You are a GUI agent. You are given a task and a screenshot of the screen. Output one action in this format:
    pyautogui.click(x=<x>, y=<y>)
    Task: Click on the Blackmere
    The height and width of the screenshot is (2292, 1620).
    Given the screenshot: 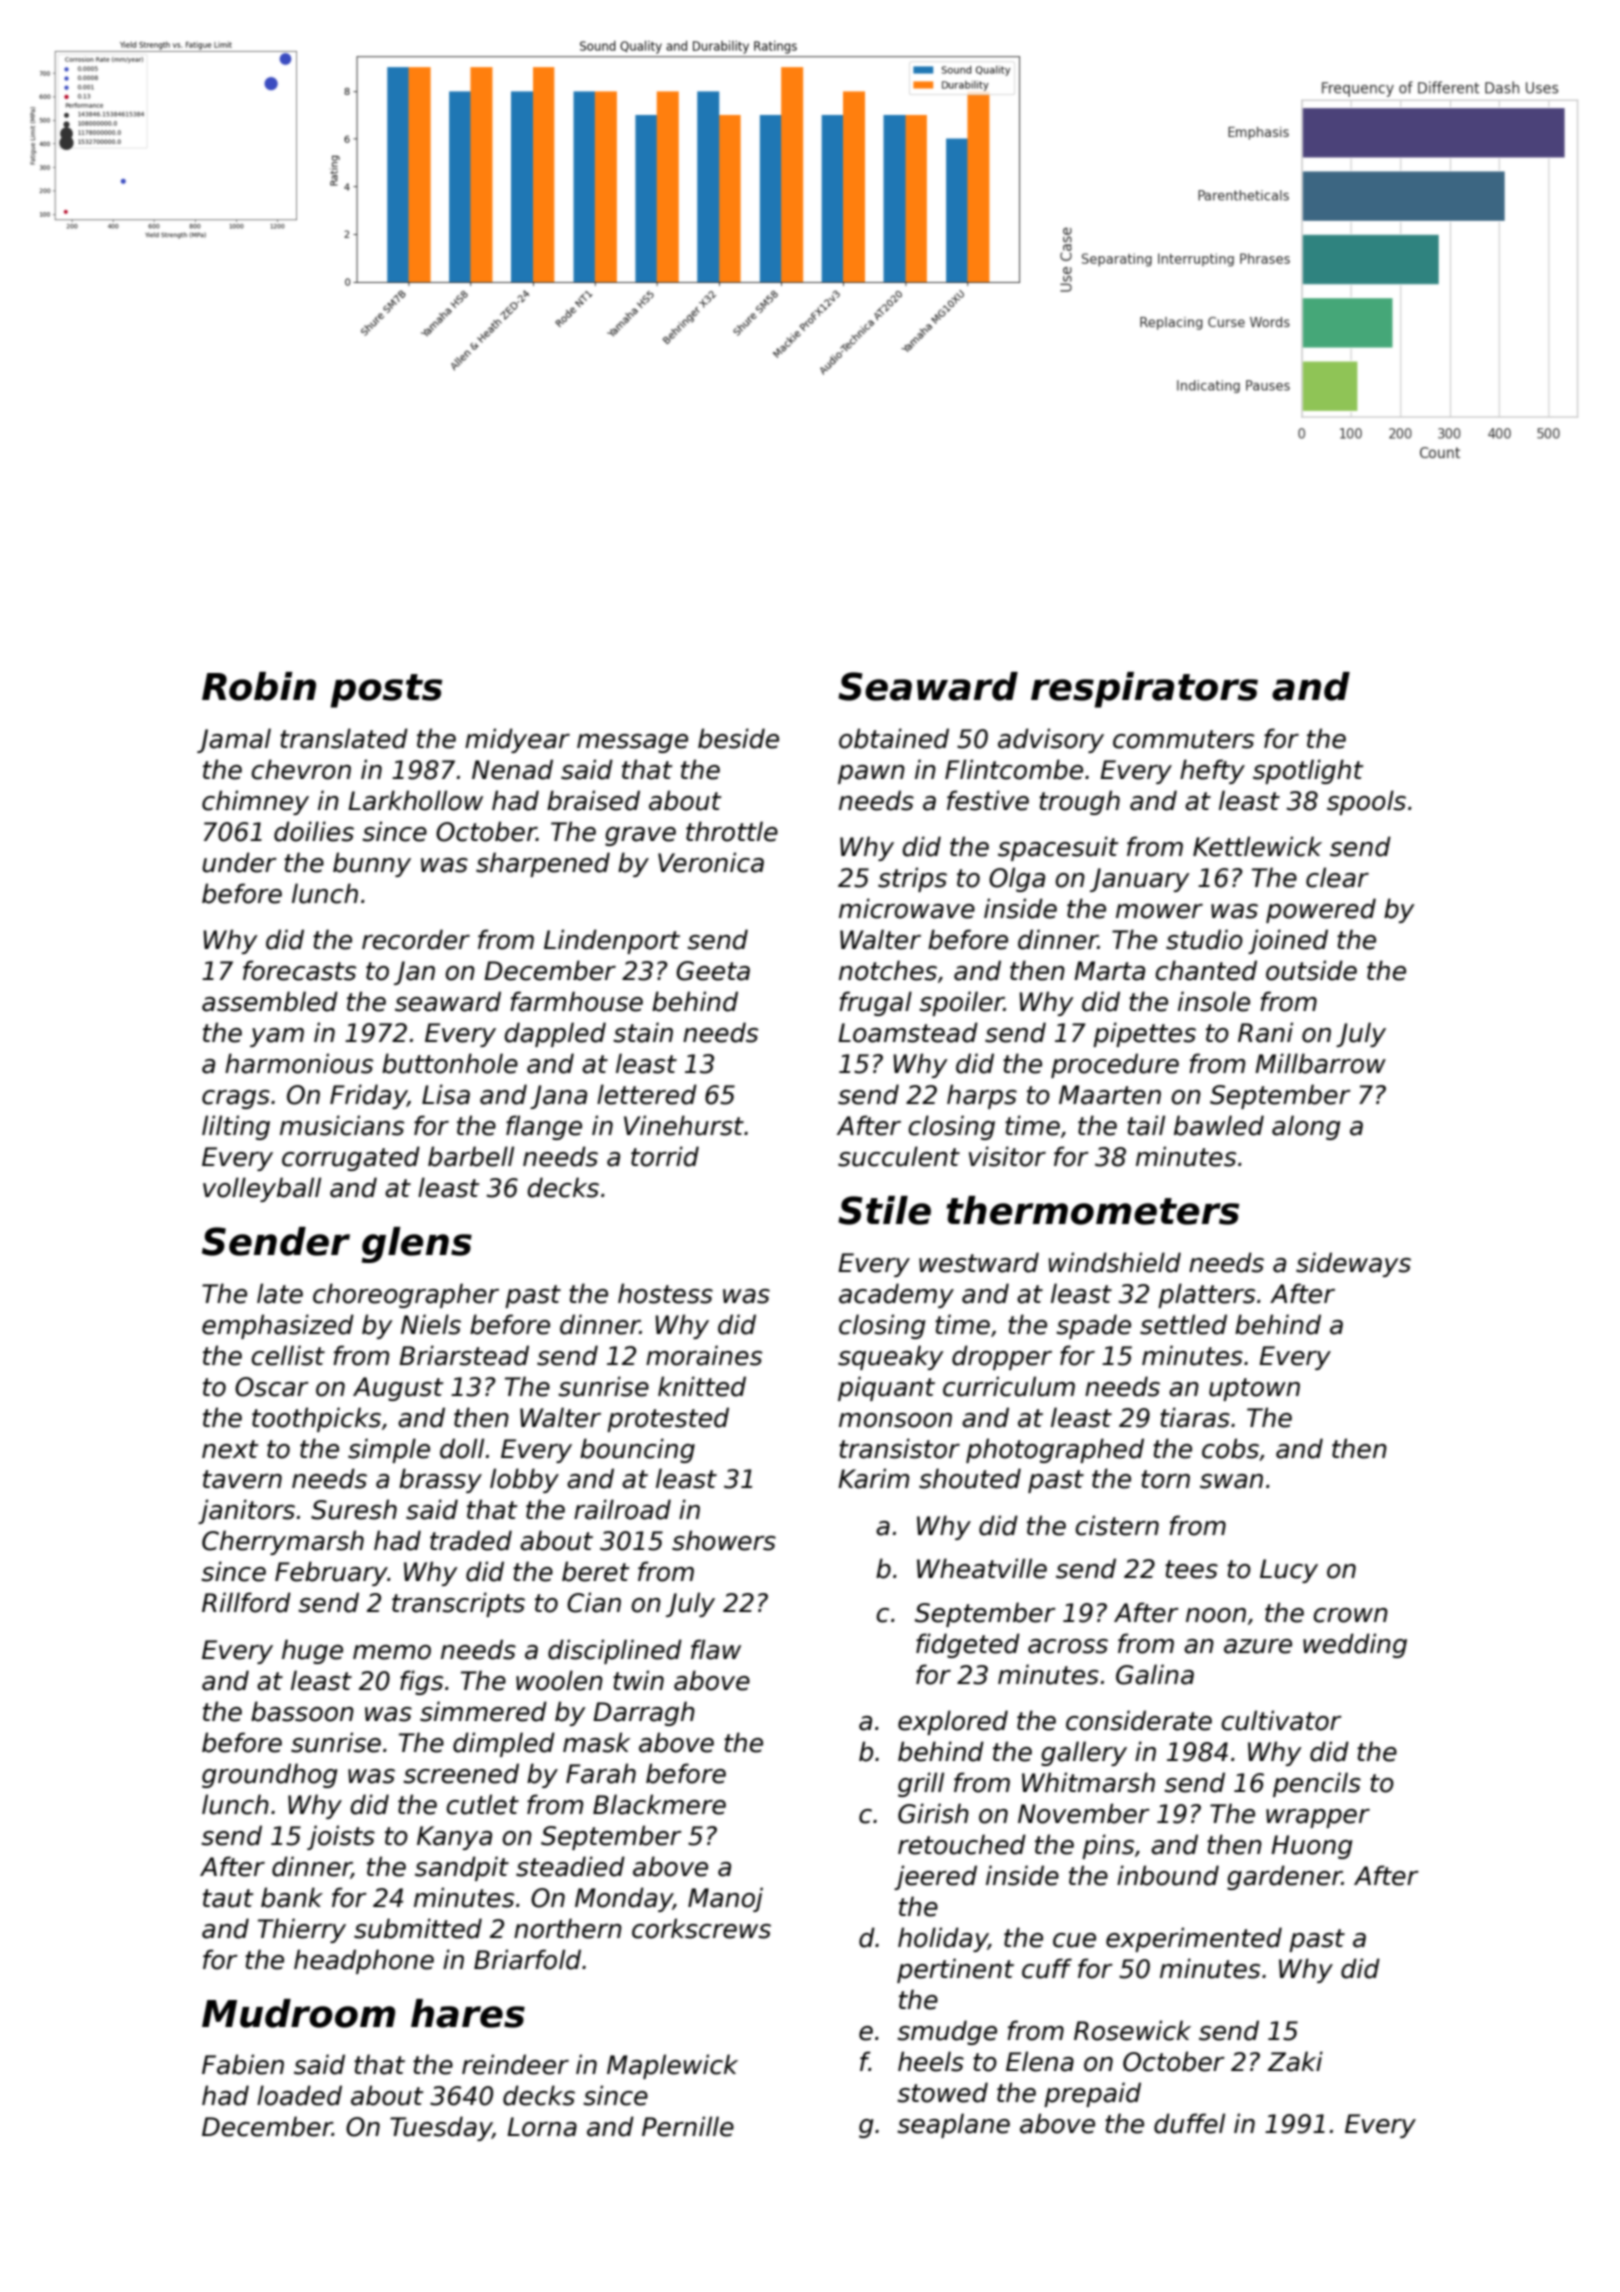 What is the action you would take?
    pyautogui.click(x=659, y=1804)
